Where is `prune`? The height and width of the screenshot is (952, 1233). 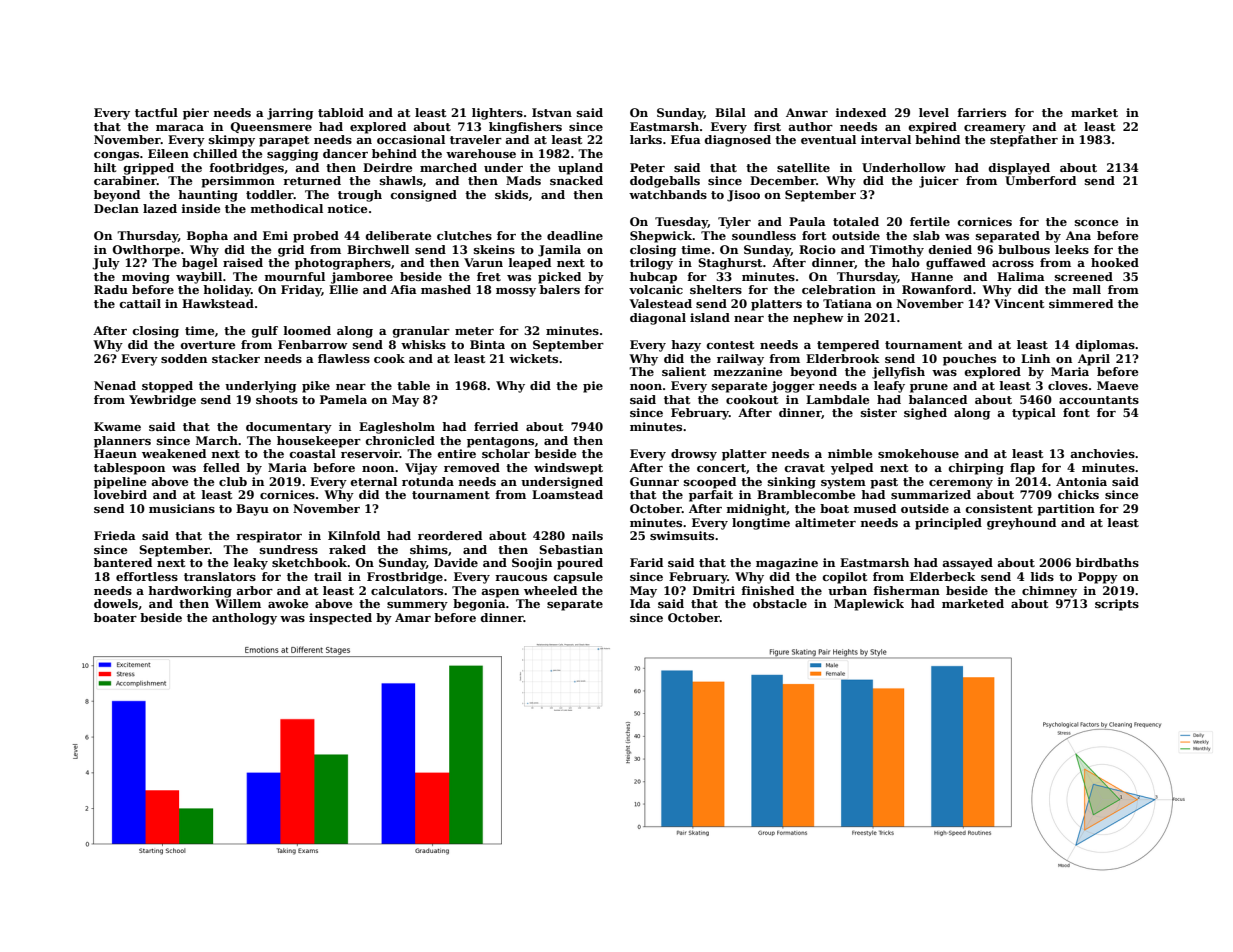
prune is located at coordinates (929, 388).
